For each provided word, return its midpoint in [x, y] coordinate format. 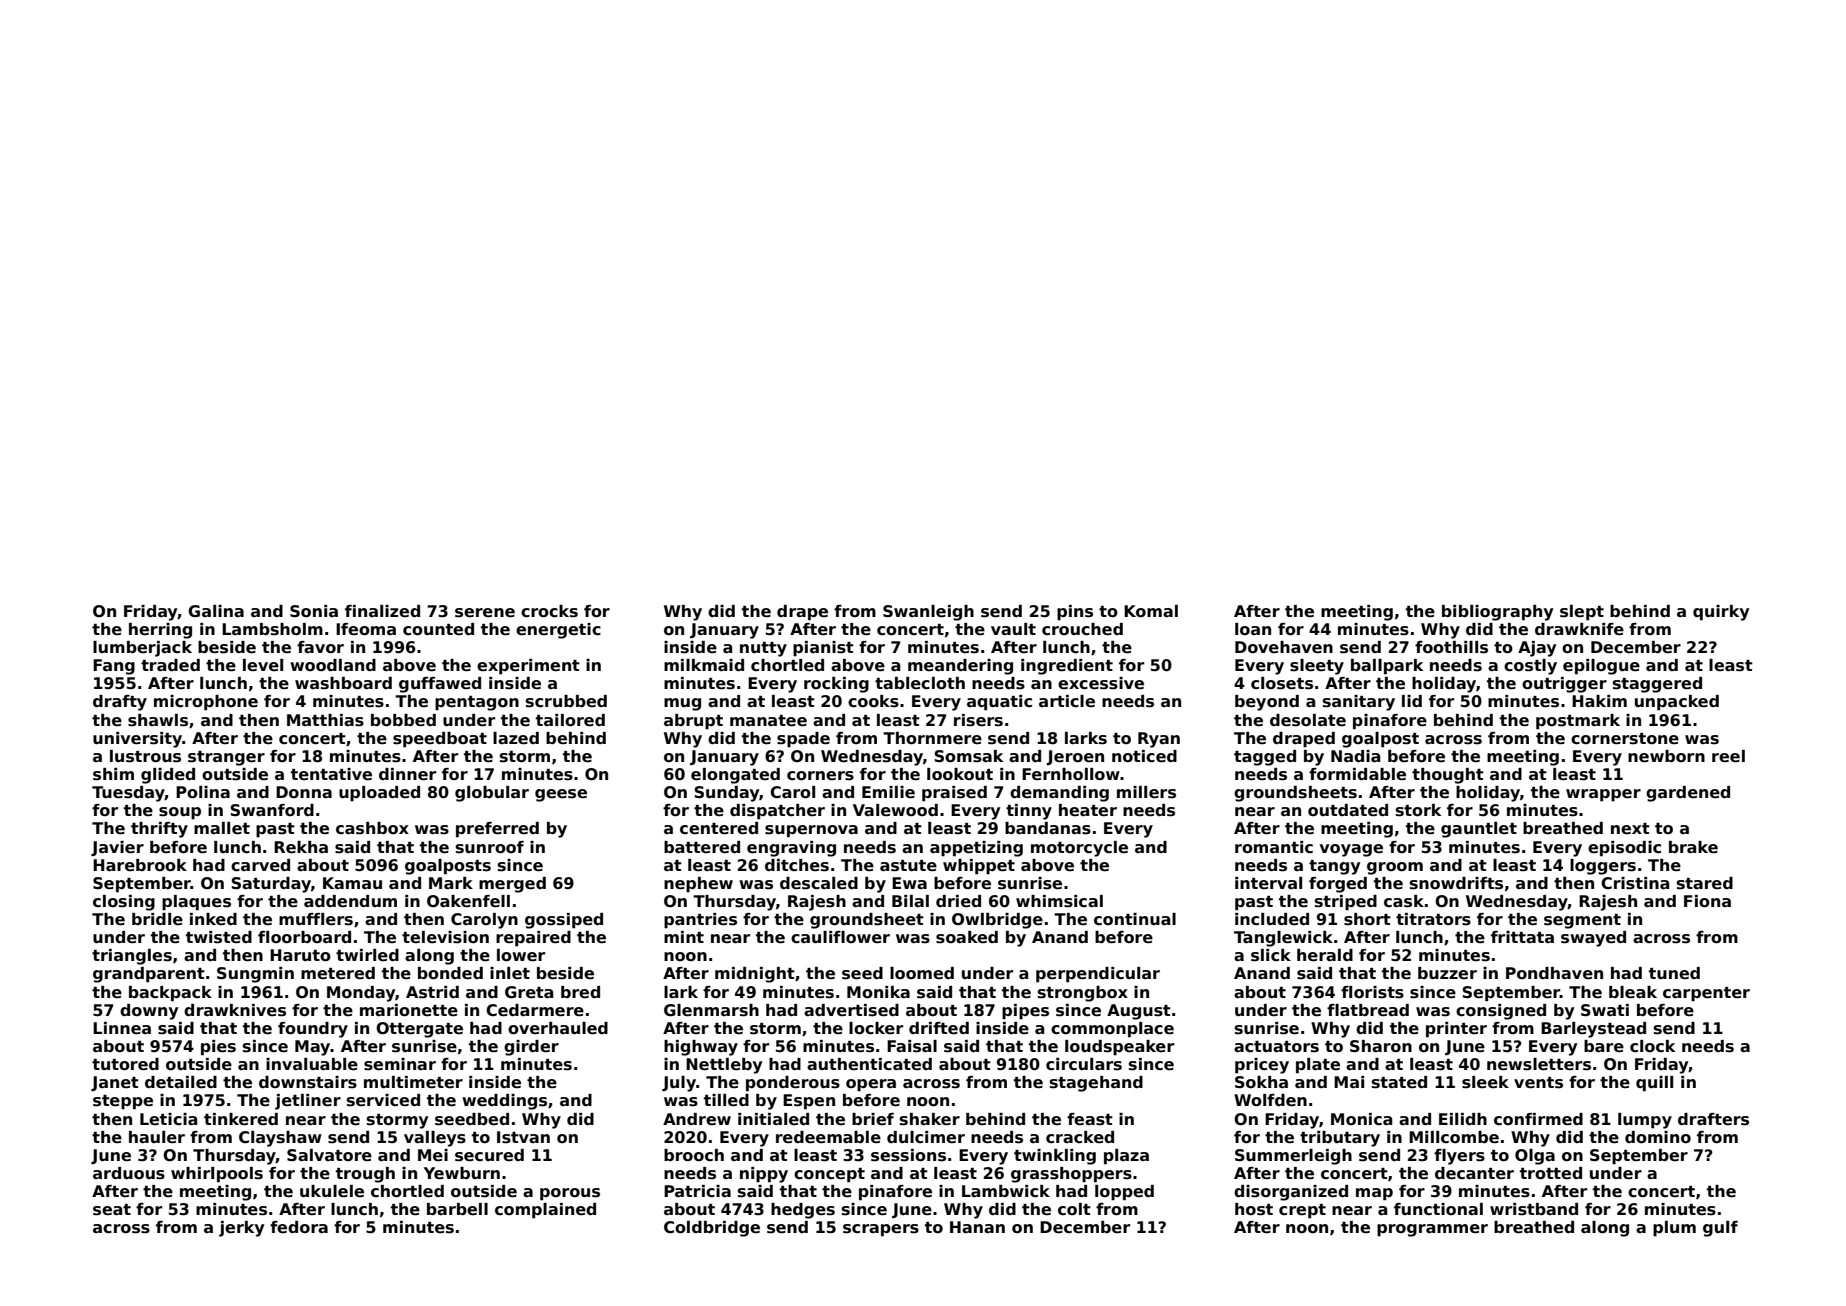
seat [112, 1210]
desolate [1308, 720]
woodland [333, 665]
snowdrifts [1456, 883]
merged [512, 885]
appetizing [976, 849]
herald [1325, 955]
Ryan [1159, 740]
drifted [939, 1028]
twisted [219, 937]
